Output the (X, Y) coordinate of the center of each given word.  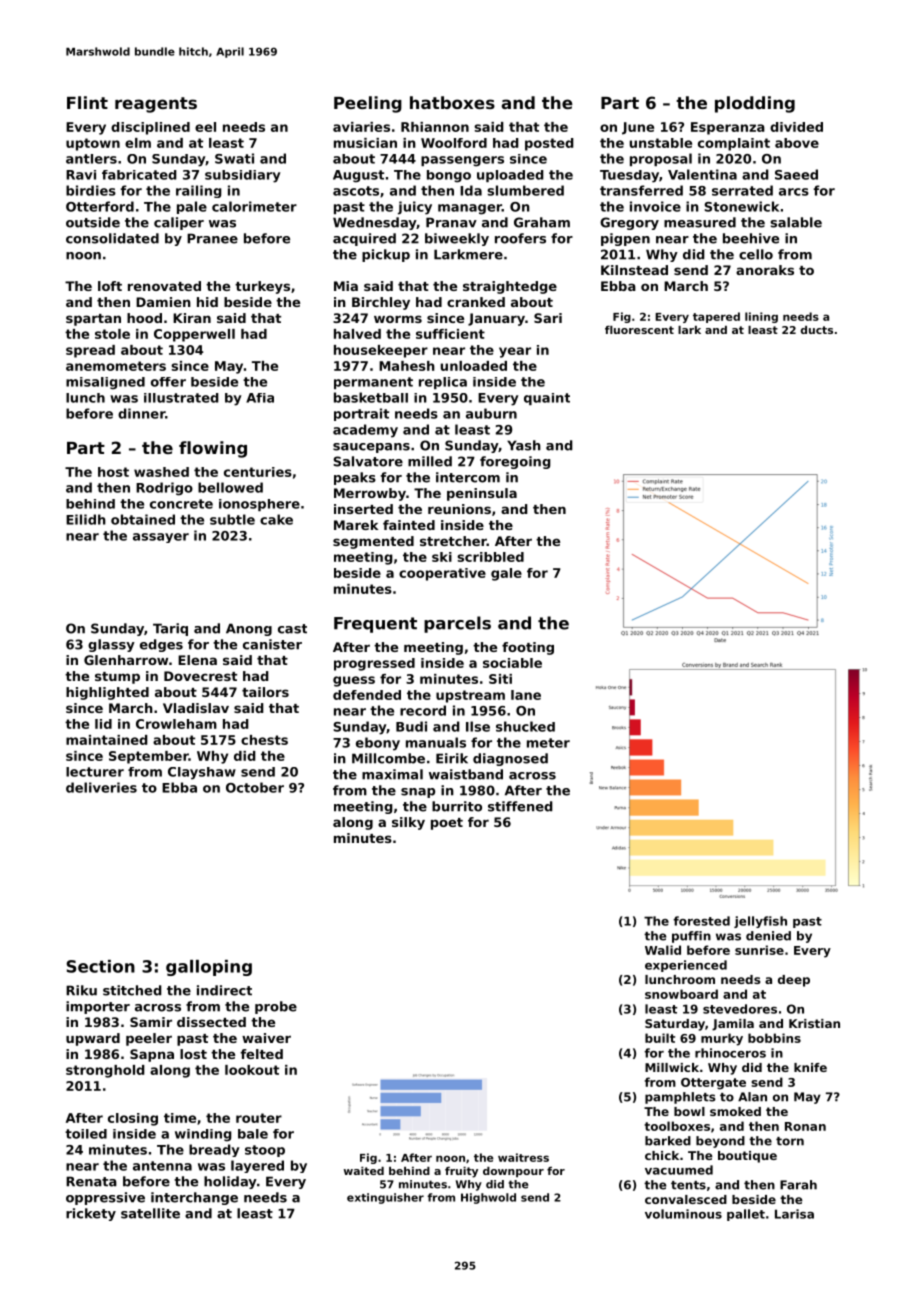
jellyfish (760, 922)
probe (276, 1007)
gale (506, 574)
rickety (91, 1214)
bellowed (230, 487)
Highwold (488, 1198)
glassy (111, 645)
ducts (817, 330)
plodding (755, 104)
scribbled (490, 557)
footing (528, 648)
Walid (663, 950)
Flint (87, 102)
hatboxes (452, 102)
